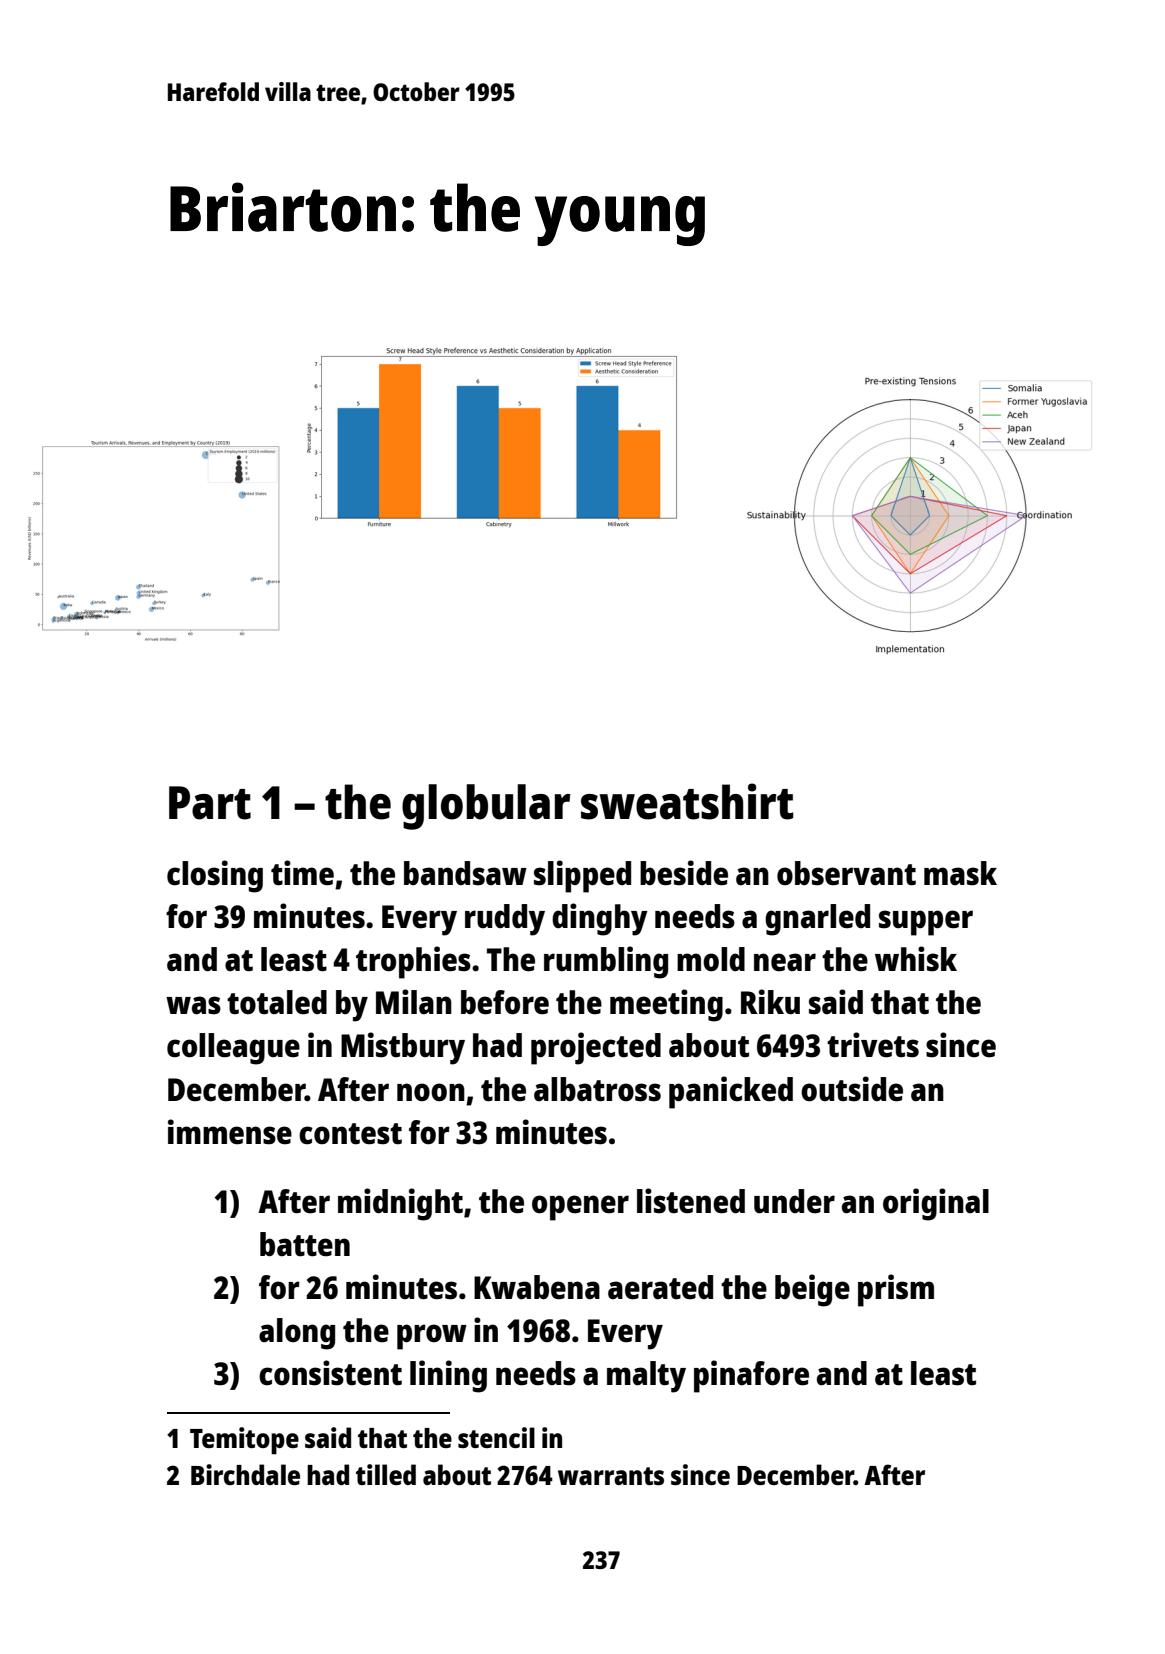  I want to click on original, so click(936, 1204).
